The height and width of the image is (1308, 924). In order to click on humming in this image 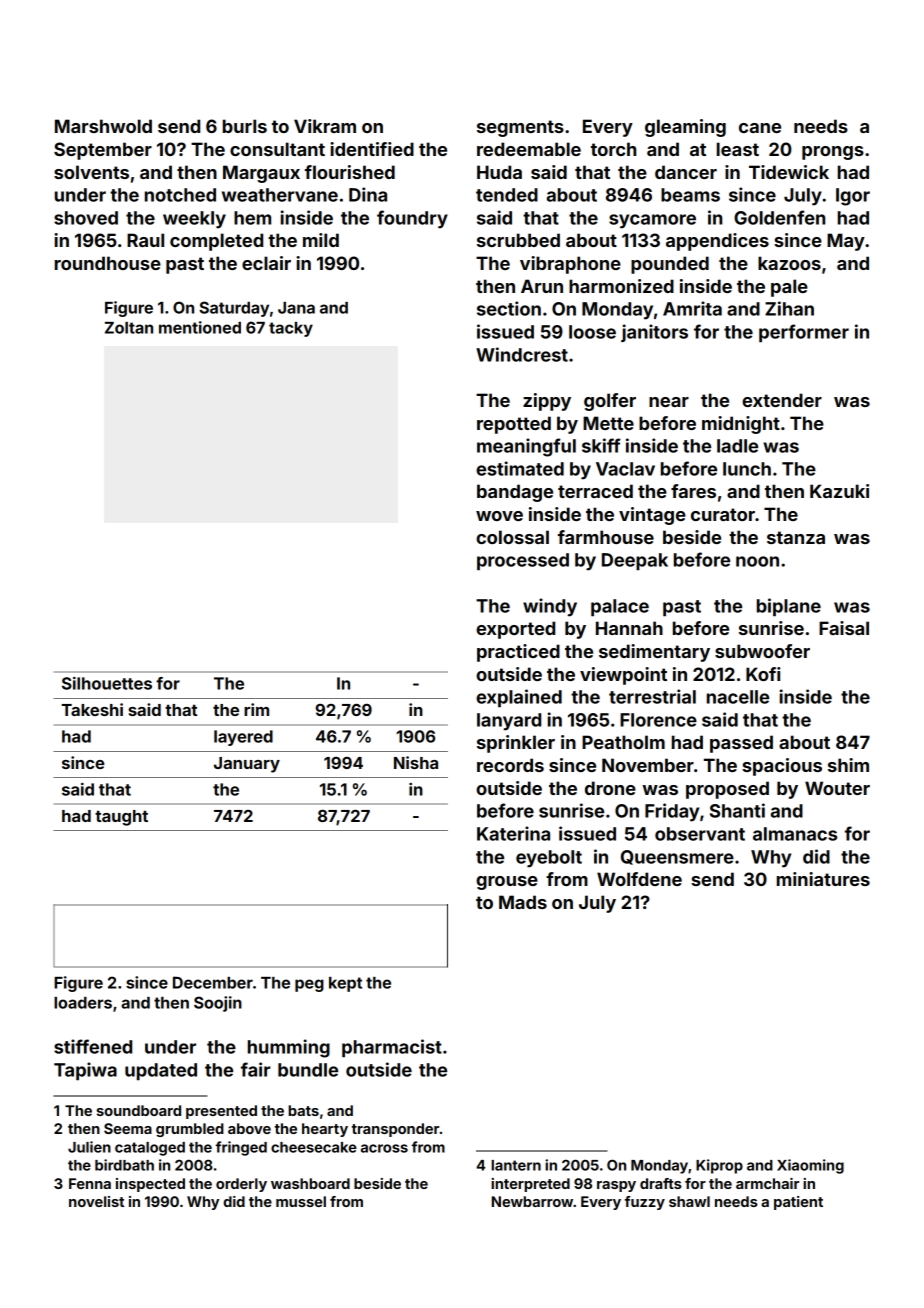, I will do `click(289, 1048)`.
